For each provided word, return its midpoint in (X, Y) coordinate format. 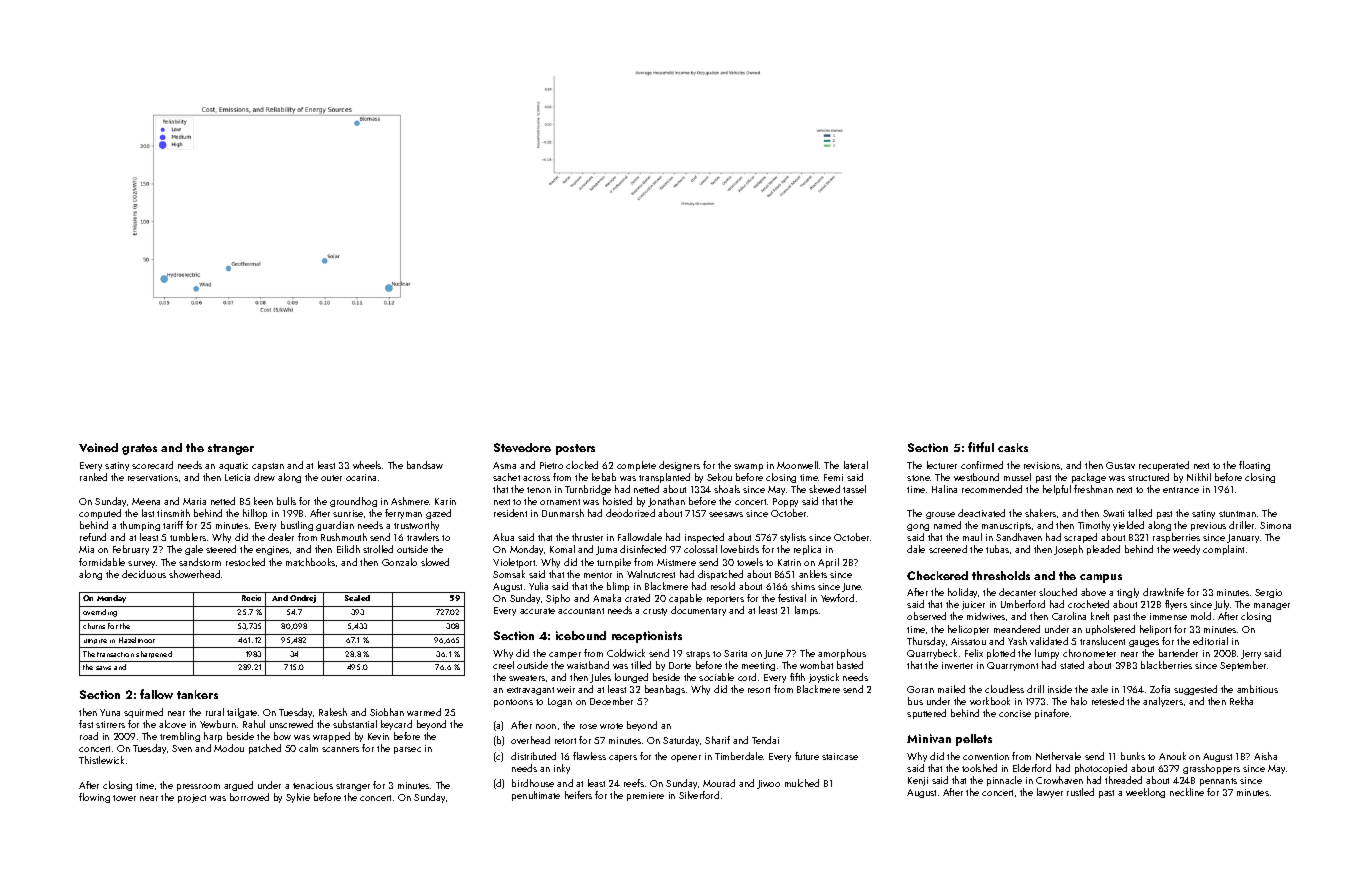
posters (575, 449)
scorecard (152, 465)
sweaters (527, 678)
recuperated (1164, 466)
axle (1099, 689)
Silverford (699, 795)
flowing (94, 798)
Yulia (538, 586)
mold (1201, 616)
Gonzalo (399, 562)
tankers (197, 694)
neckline (1187, 792)
